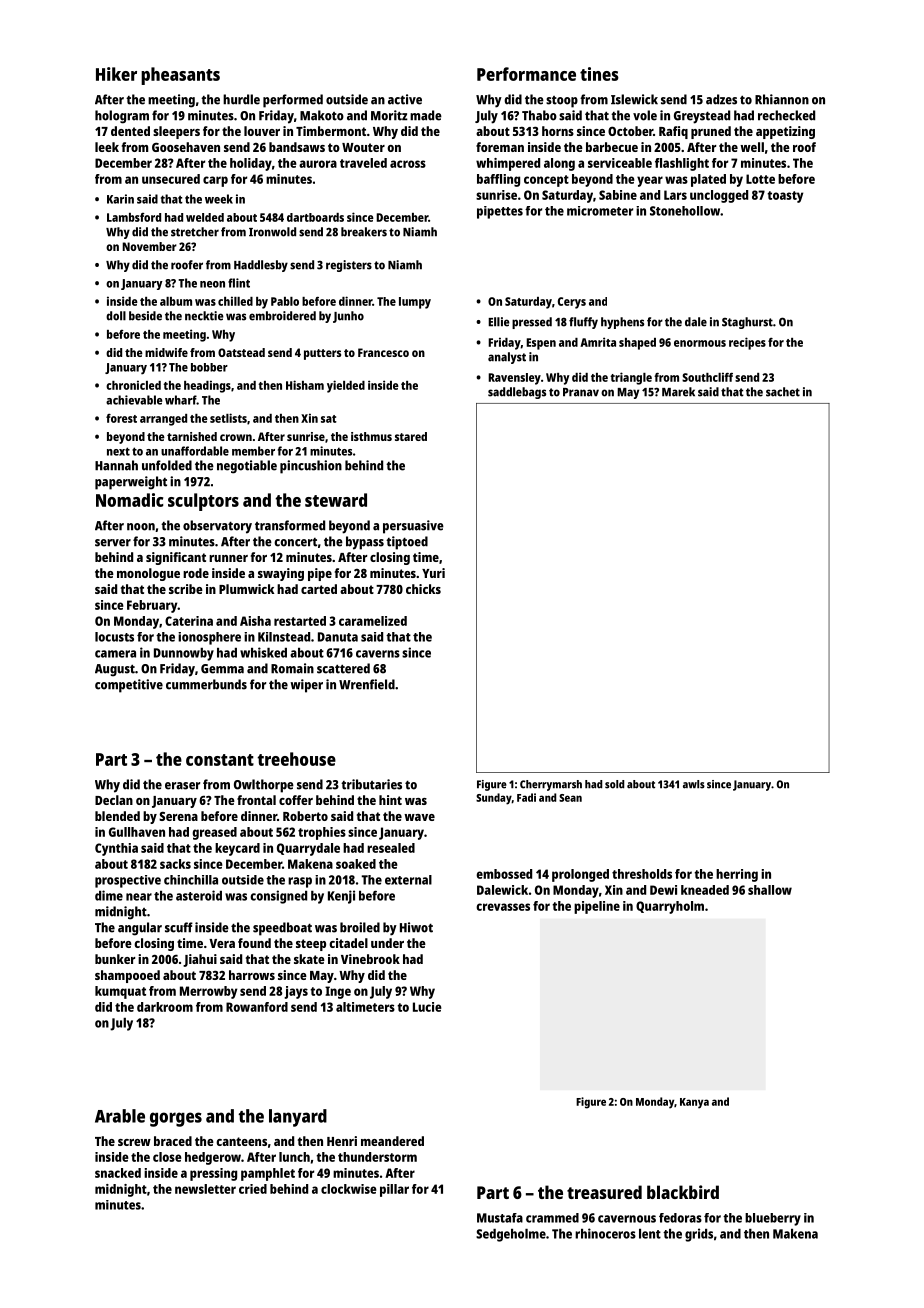 This screenshot has width=924, height=1308. I want to click on angular, so click(140, 929).
